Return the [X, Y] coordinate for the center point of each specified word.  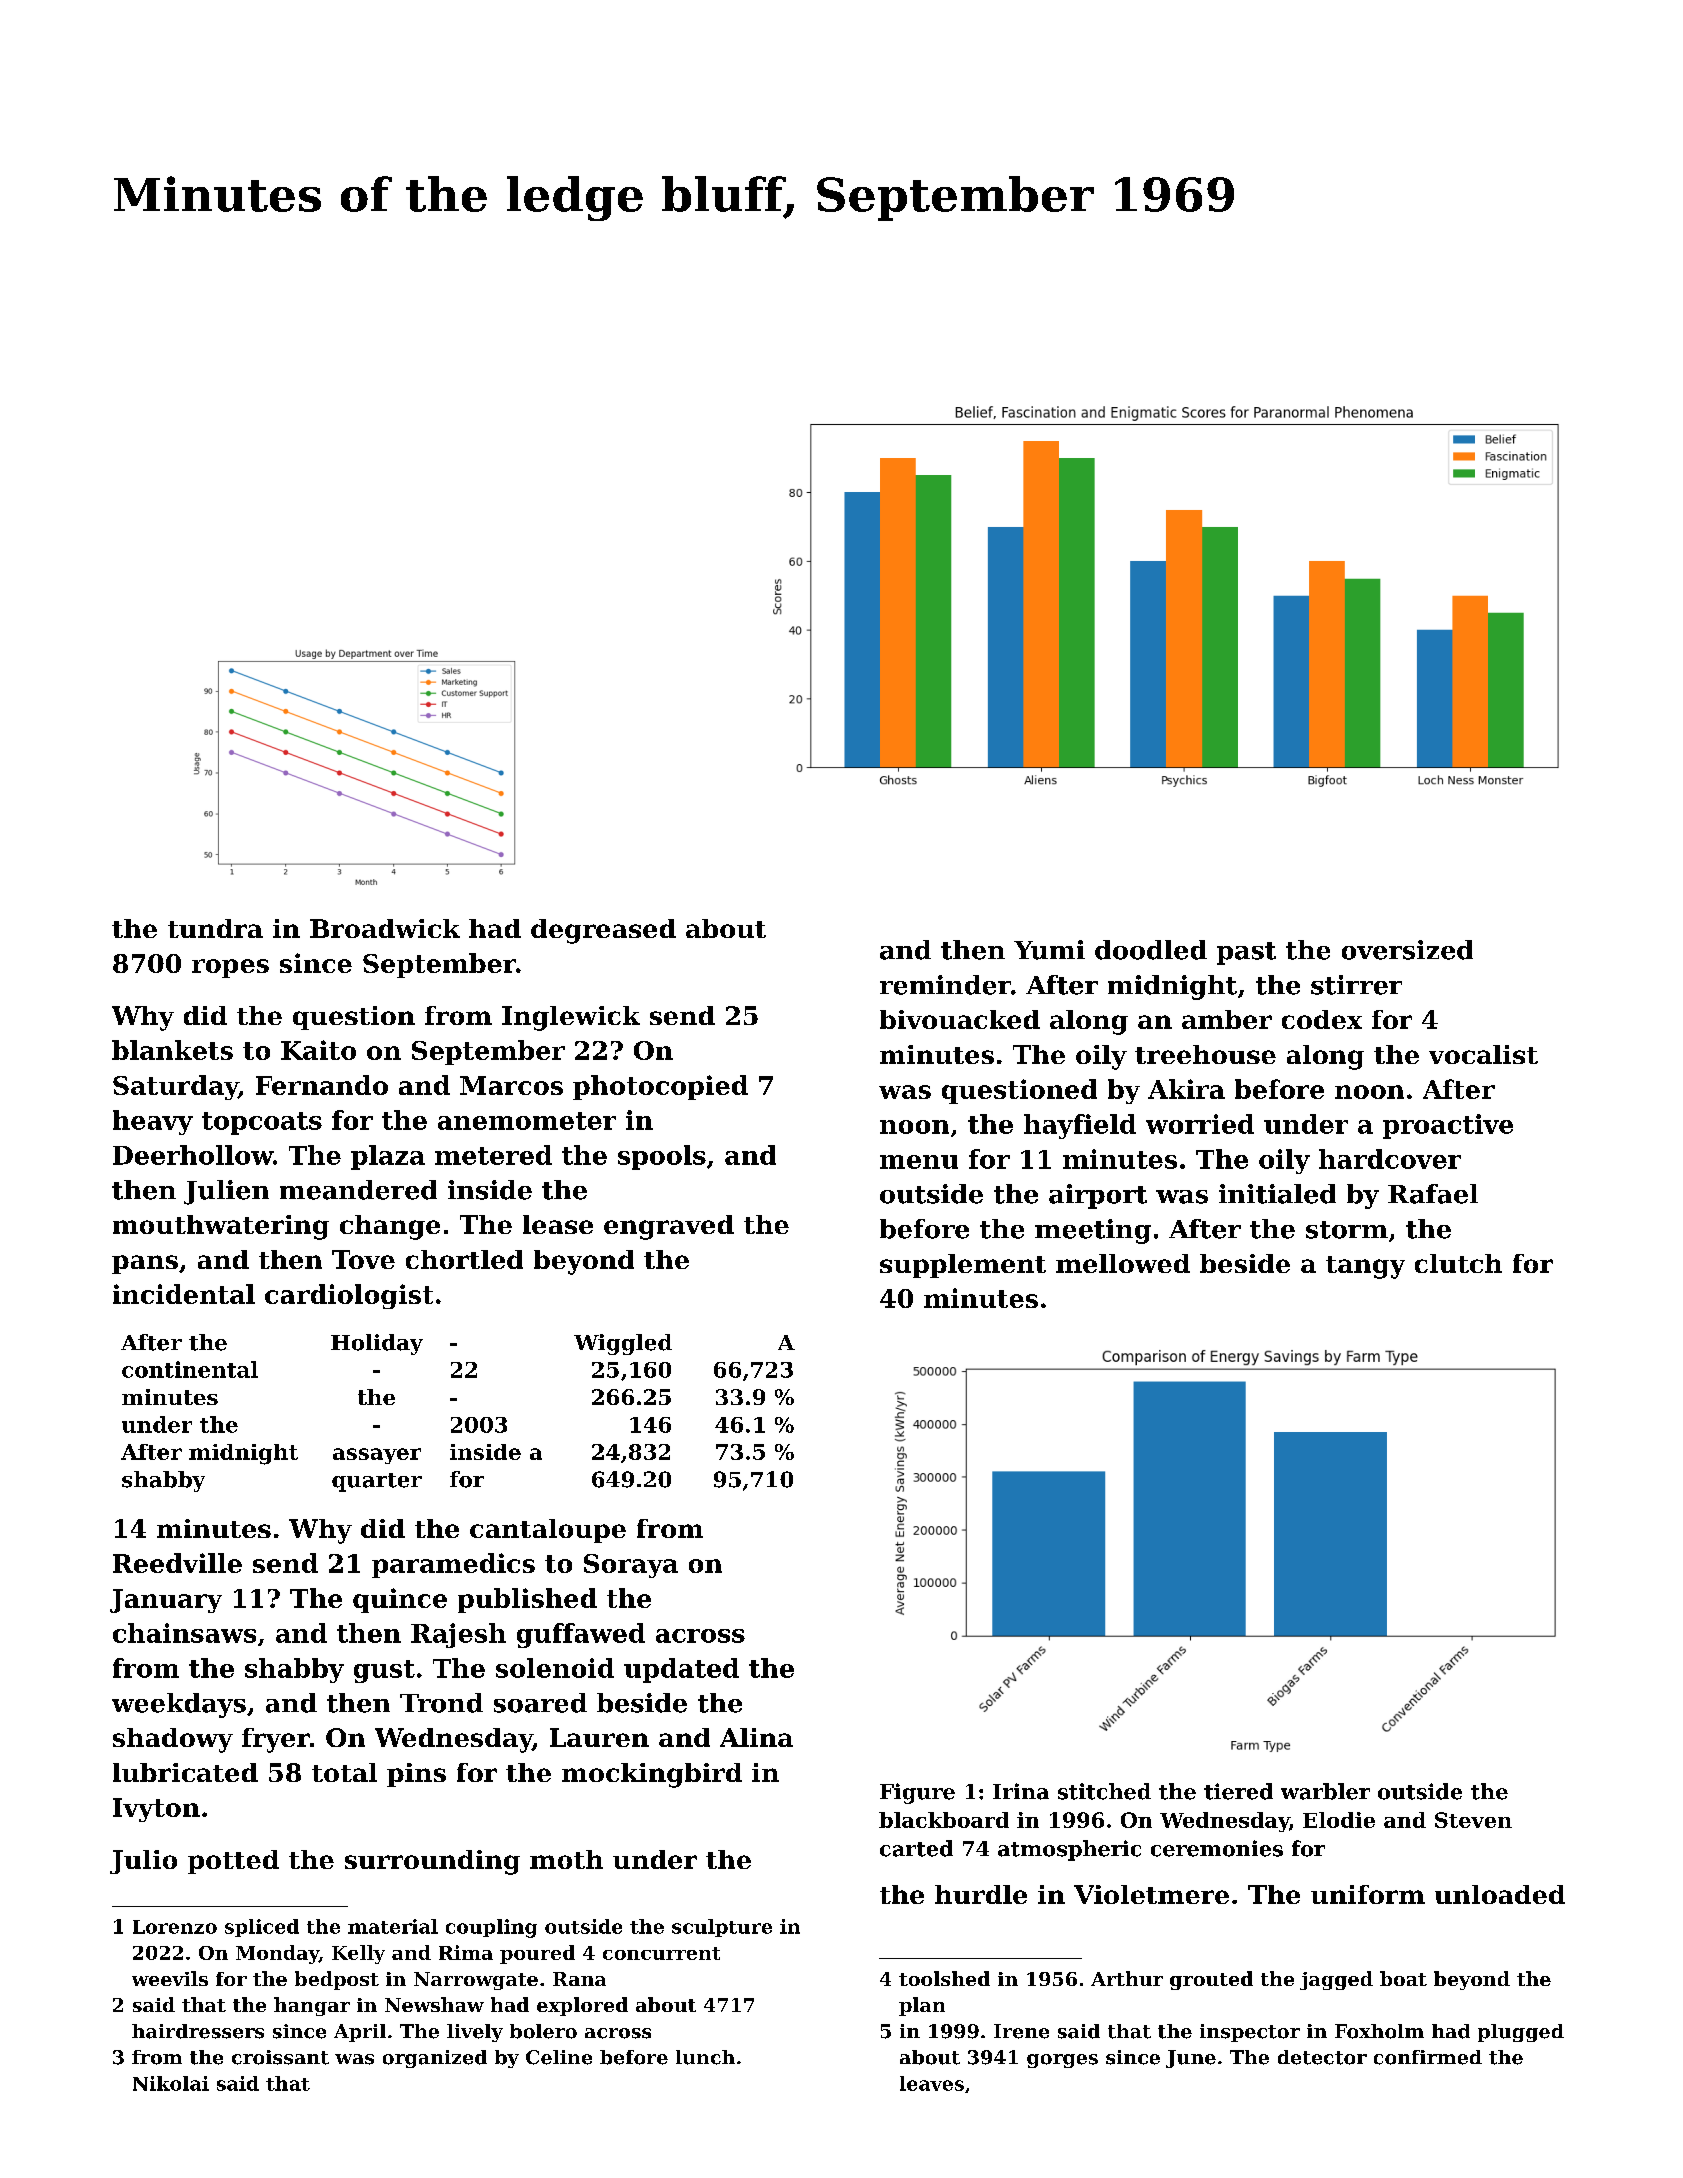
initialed [1277, 1194]
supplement [963, 1266]
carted [916, 1848]
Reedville [177, 1563]
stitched [1104, 1791]
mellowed [1123, 1263]
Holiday [377, 1344]
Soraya [631, 1566]
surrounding [432, 1862]
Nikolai [171, 2083]
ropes [230, 968]
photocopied [660, 1087]
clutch [1458, 1263]
